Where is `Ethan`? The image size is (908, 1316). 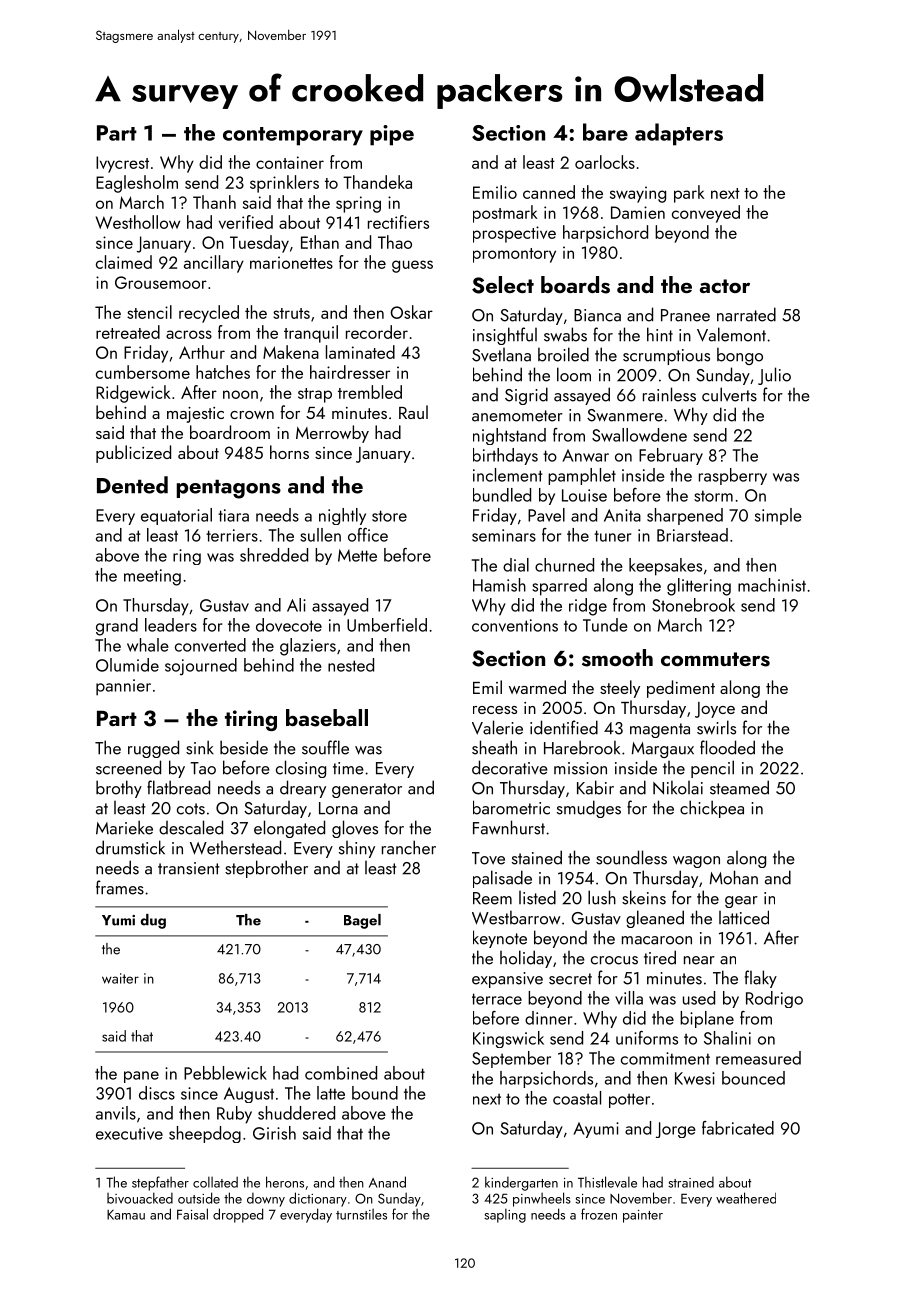
Ethan is located at coordinates (320, 242).
